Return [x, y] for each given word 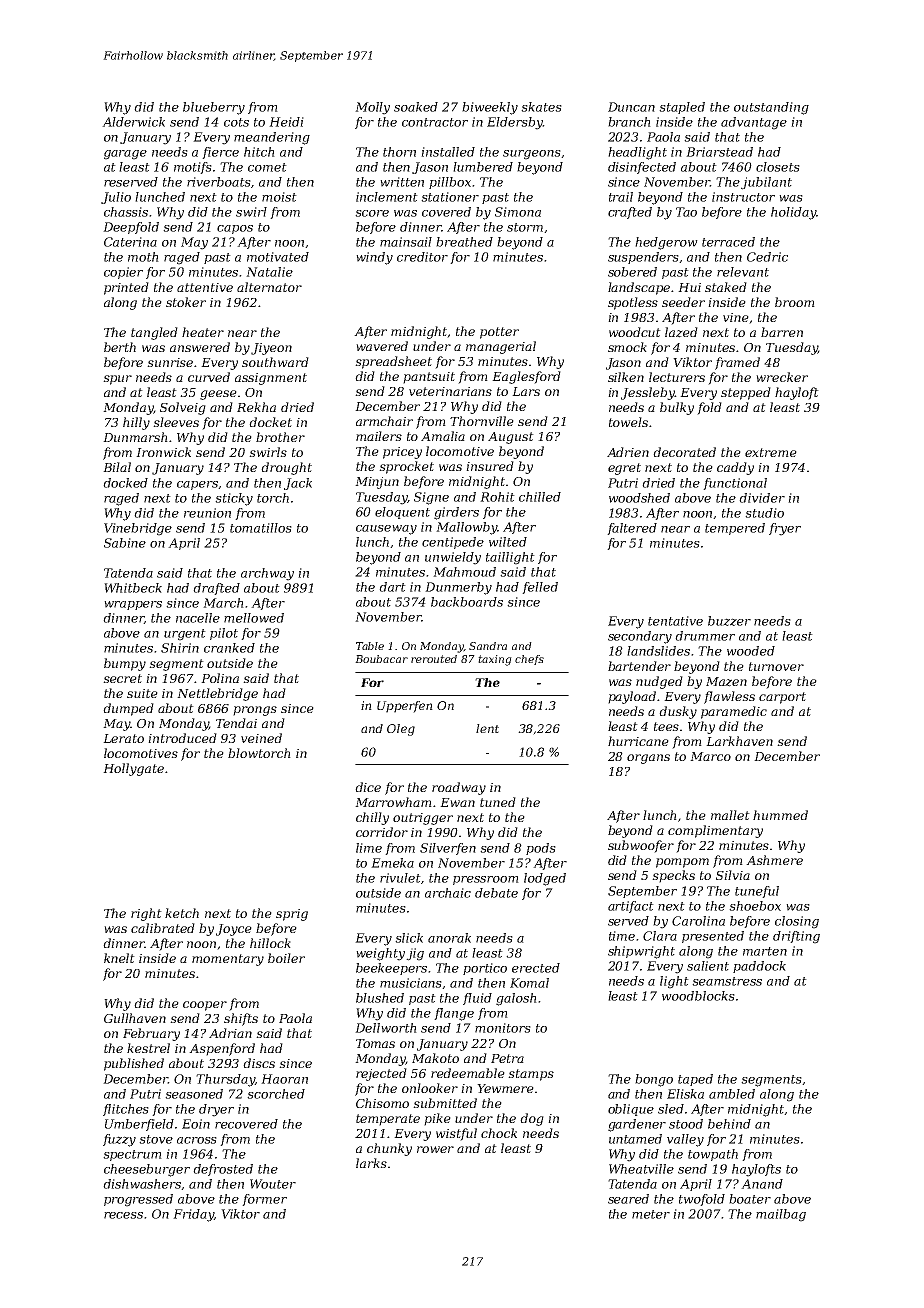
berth [120, 347]
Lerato [123, 738]
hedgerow [666, 243]
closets [778, 167]
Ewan [457, 802]
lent [487, 728]
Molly [372, 108]
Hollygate [133, 769]
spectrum [132, 1155]
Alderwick [133, 122]
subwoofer [641, 846]
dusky [678, 712]
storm [525, 227]
